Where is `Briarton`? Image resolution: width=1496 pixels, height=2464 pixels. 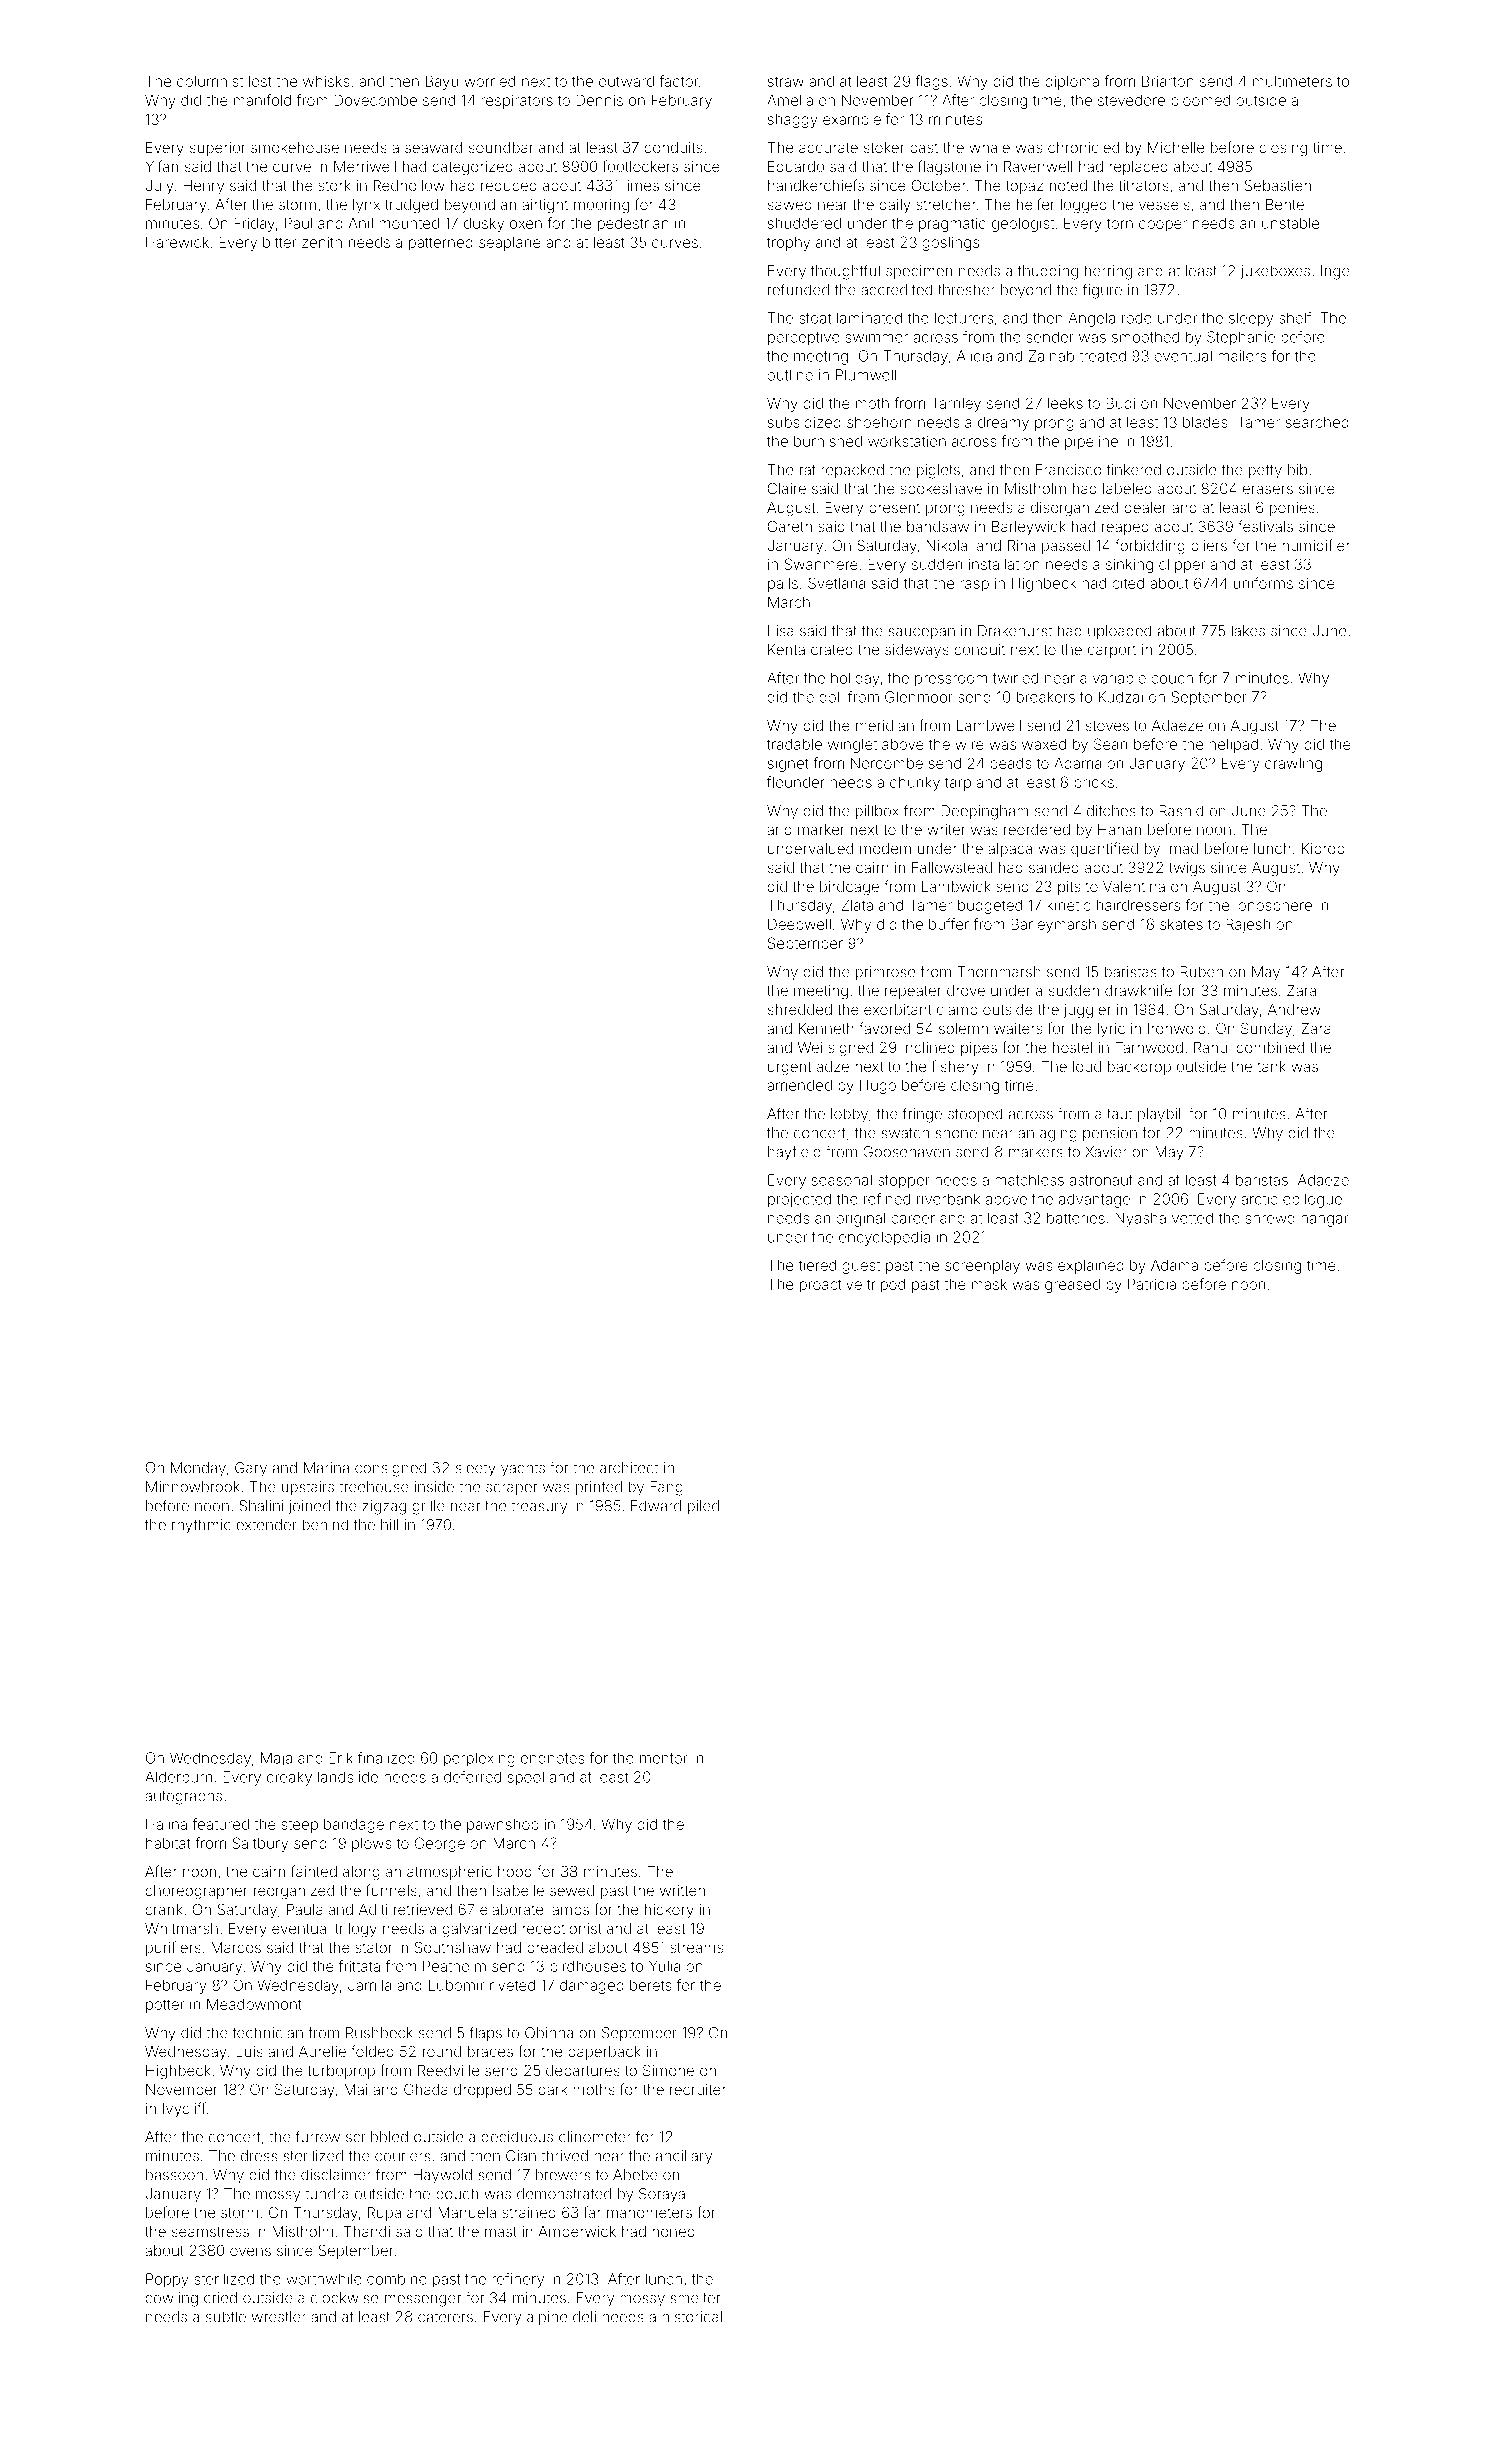 Briarton is located at coordinates (1168, 81).
